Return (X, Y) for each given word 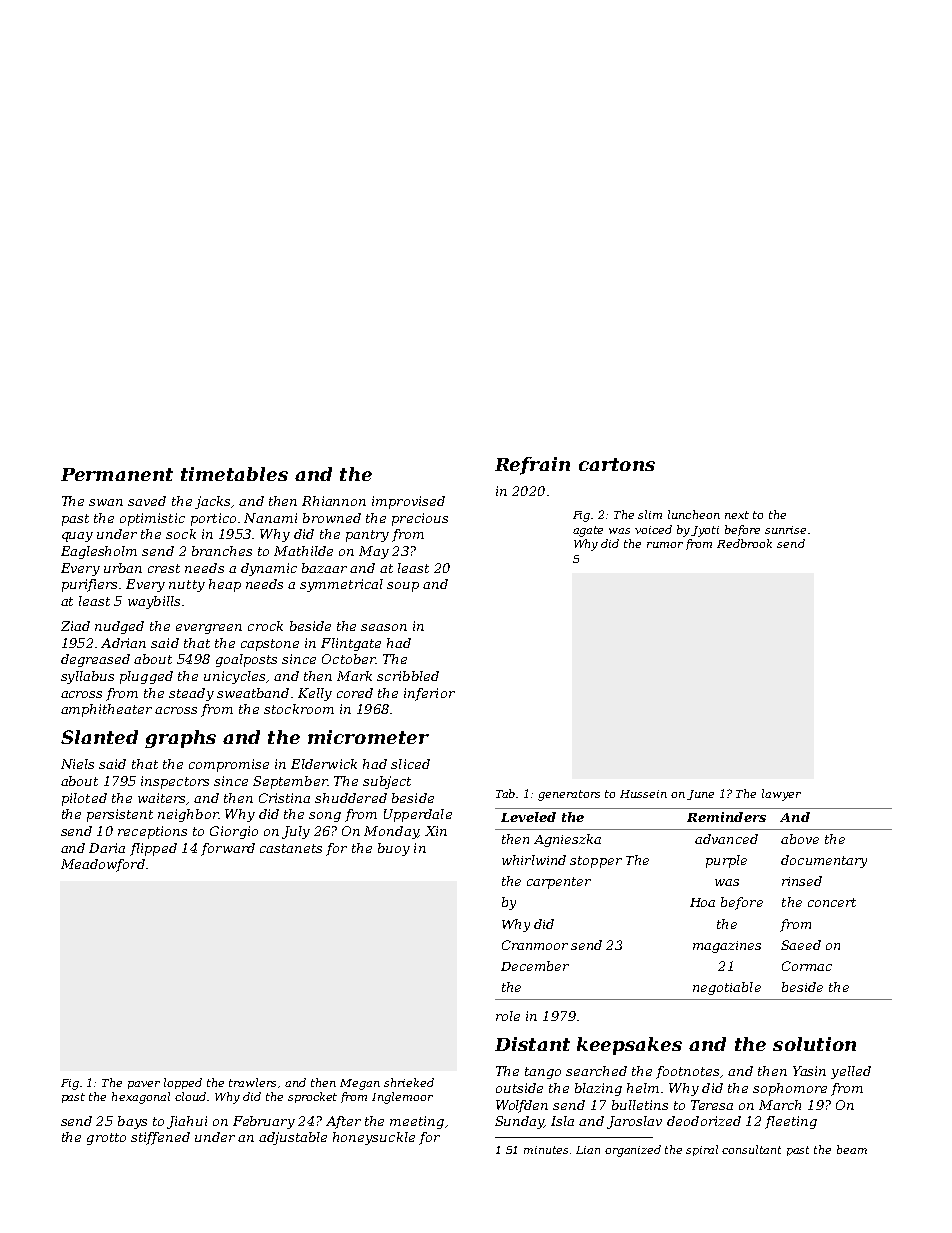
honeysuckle (374, 1138)
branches (222, 551)
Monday (391, 832)
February (264, 1122)
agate (588, 531)
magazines (727, 947)
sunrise (785, 530)
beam (852, 1149)
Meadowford (103, 865)
